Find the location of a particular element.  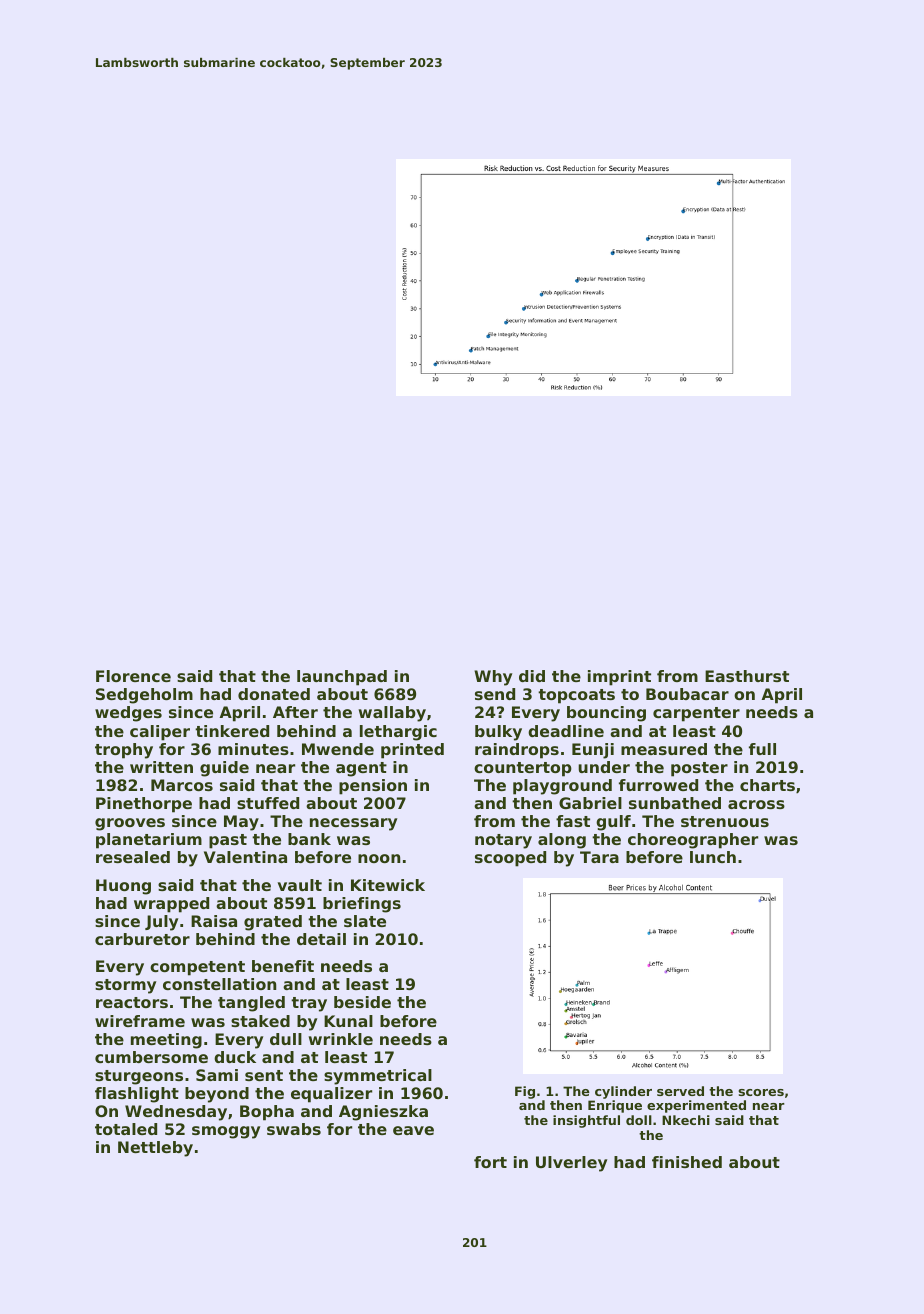

charts is located at coordinates (767, 785).
